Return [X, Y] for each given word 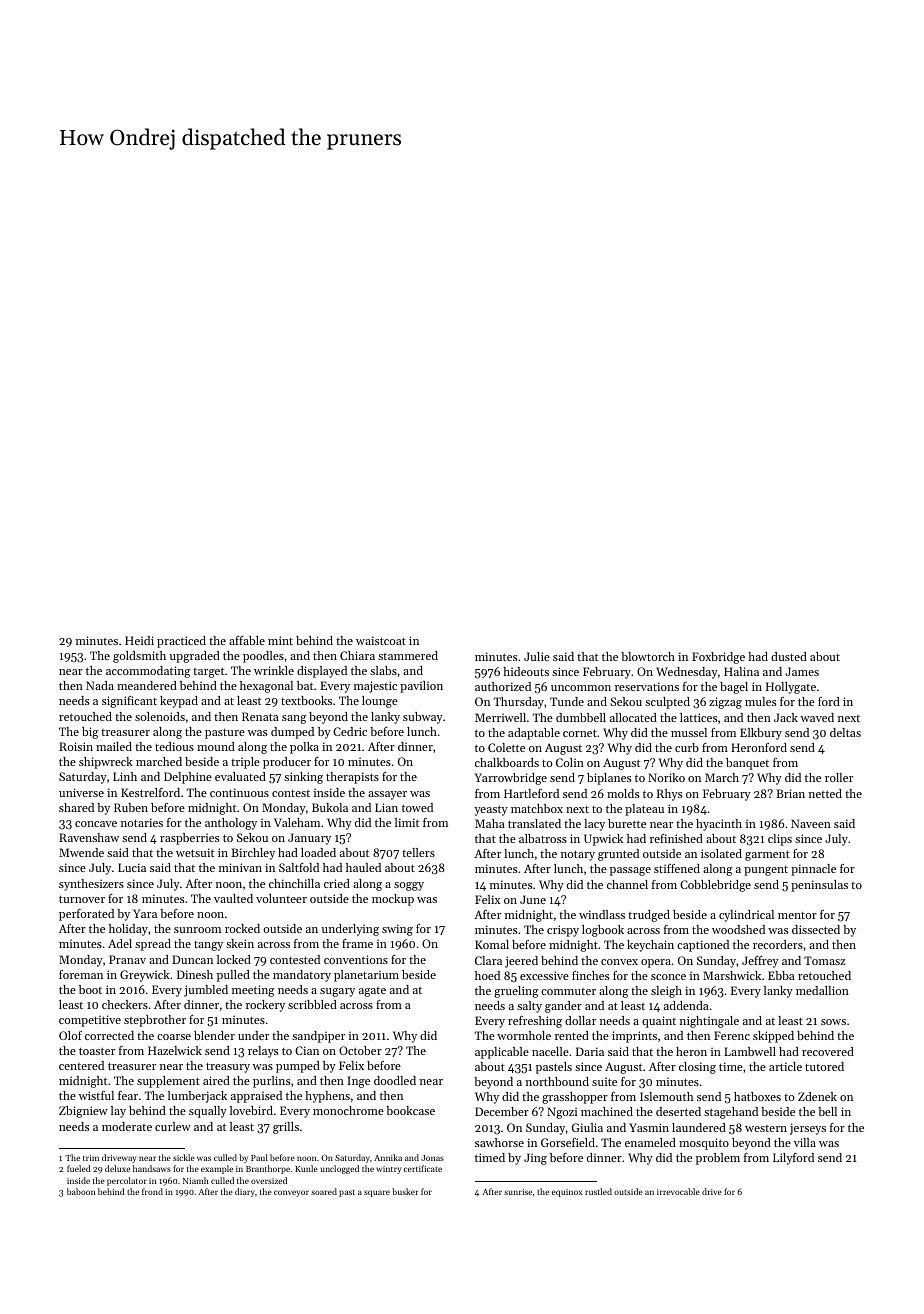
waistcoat [381, 640]
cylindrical [746, 916]
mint [280, 640]
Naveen [811, 823]
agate [372, 992]
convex [619, 962]
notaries [142, 822]
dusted [789, 656]
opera [656, 963]
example [217, 1169]
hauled [363, 867]
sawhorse [499, 1142]
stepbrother [155, 1021]
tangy [208, 946]
